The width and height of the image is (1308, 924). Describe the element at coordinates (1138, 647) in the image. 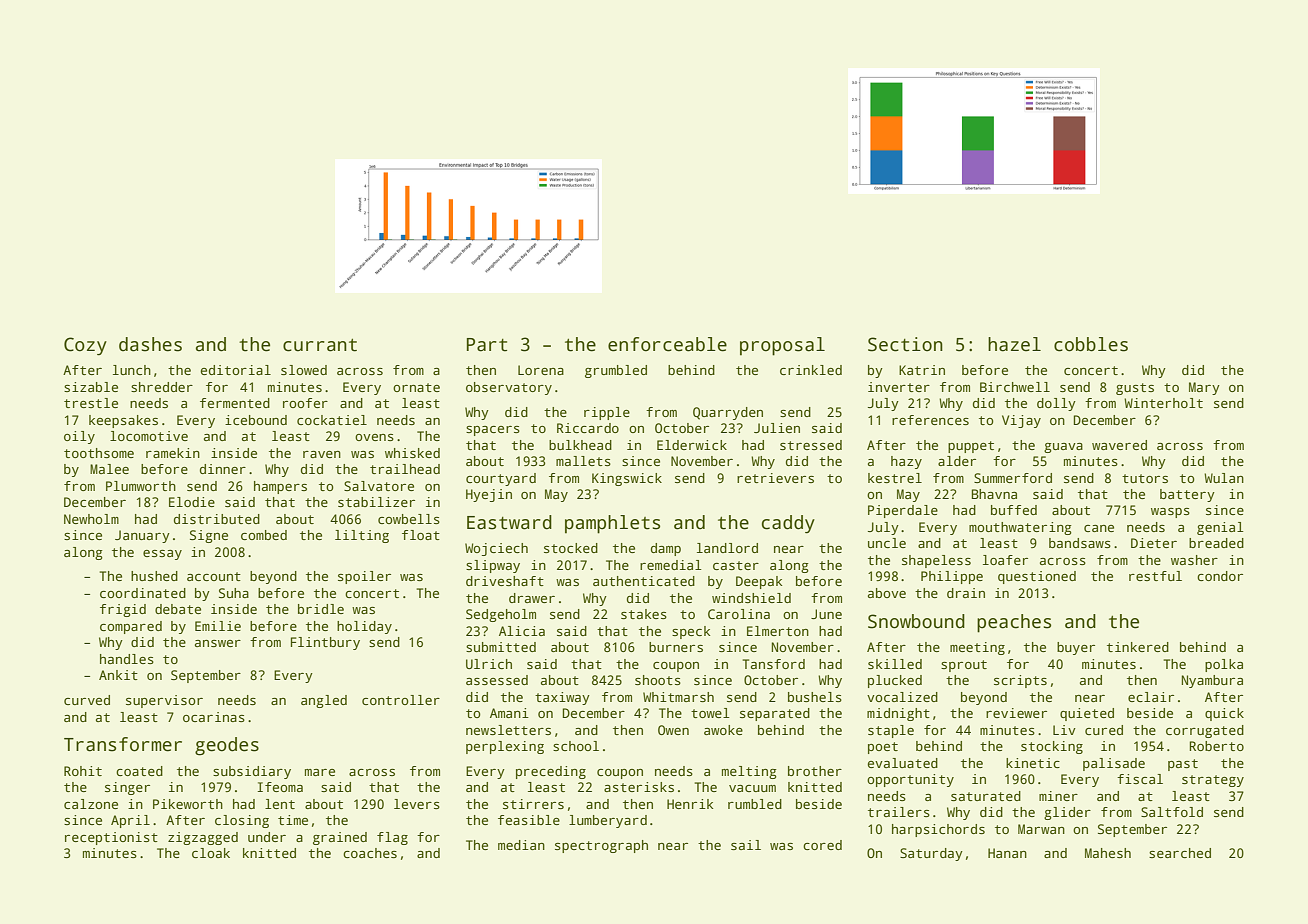

I see `tinkered` at that location.
